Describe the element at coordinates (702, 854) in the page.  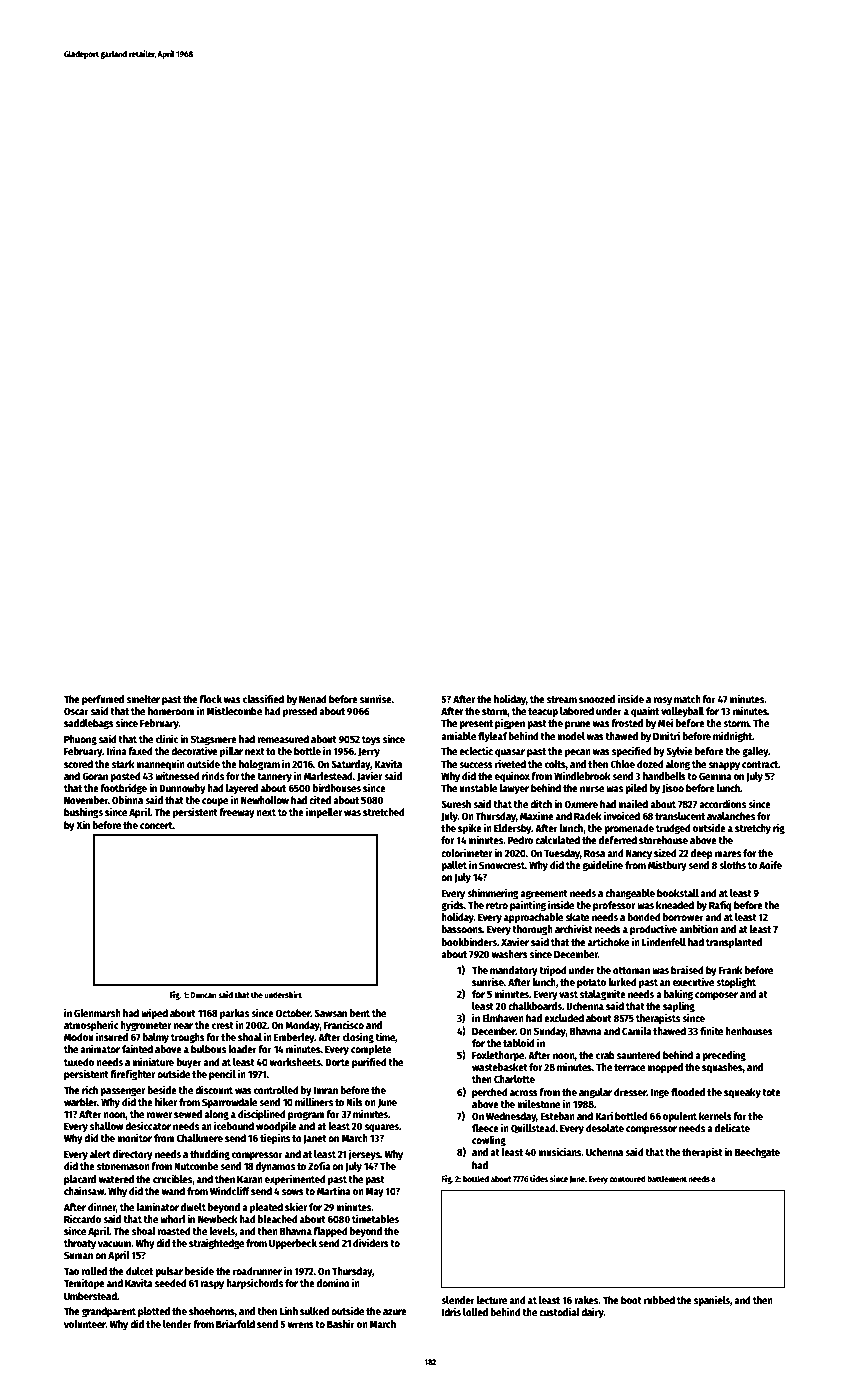
I see `deep` at that location.
